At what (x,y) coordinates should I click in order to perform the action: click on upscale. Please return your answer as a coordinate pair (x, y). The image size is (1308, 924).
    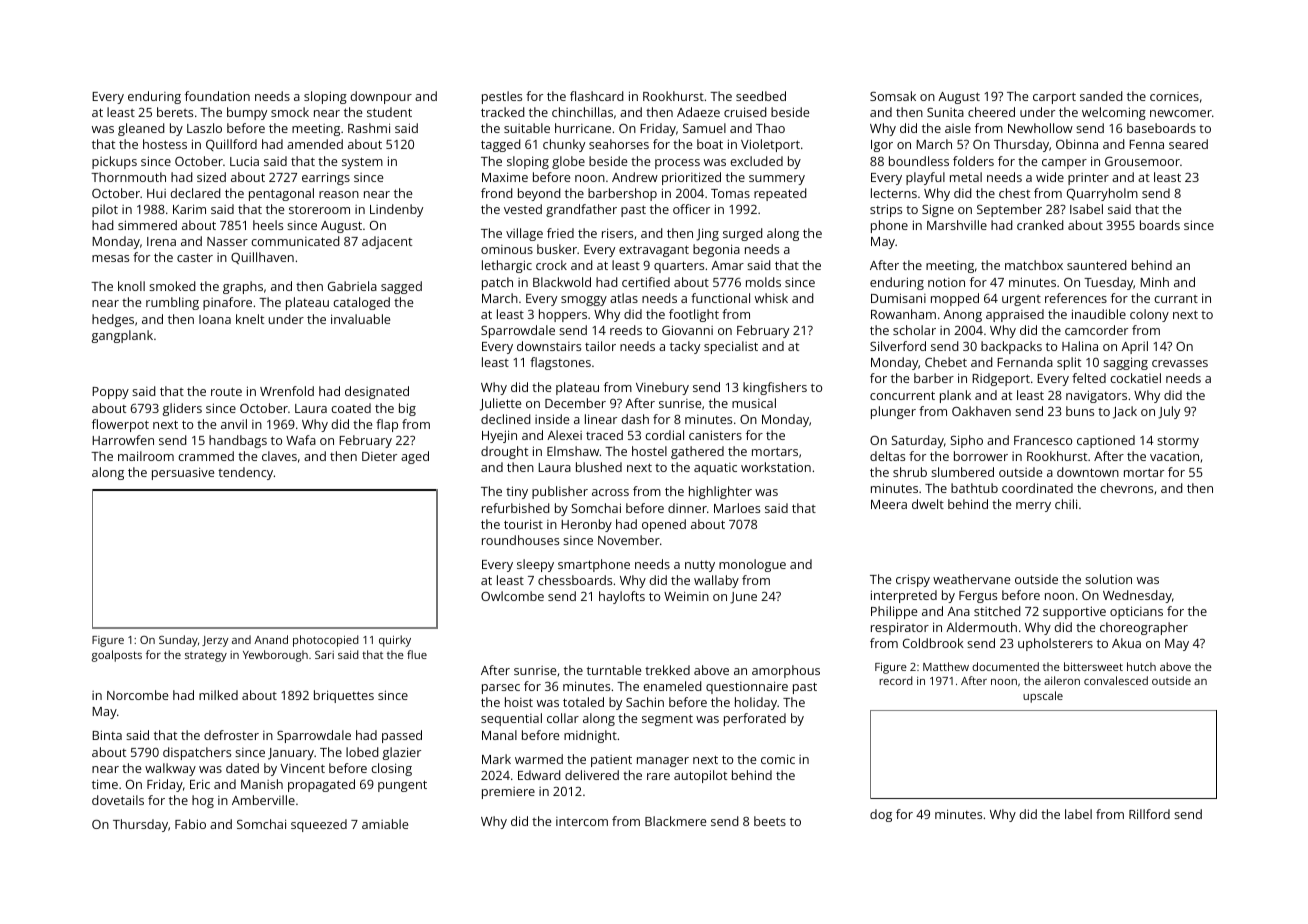
    Looking at the image, I should click on (1043, 697).
